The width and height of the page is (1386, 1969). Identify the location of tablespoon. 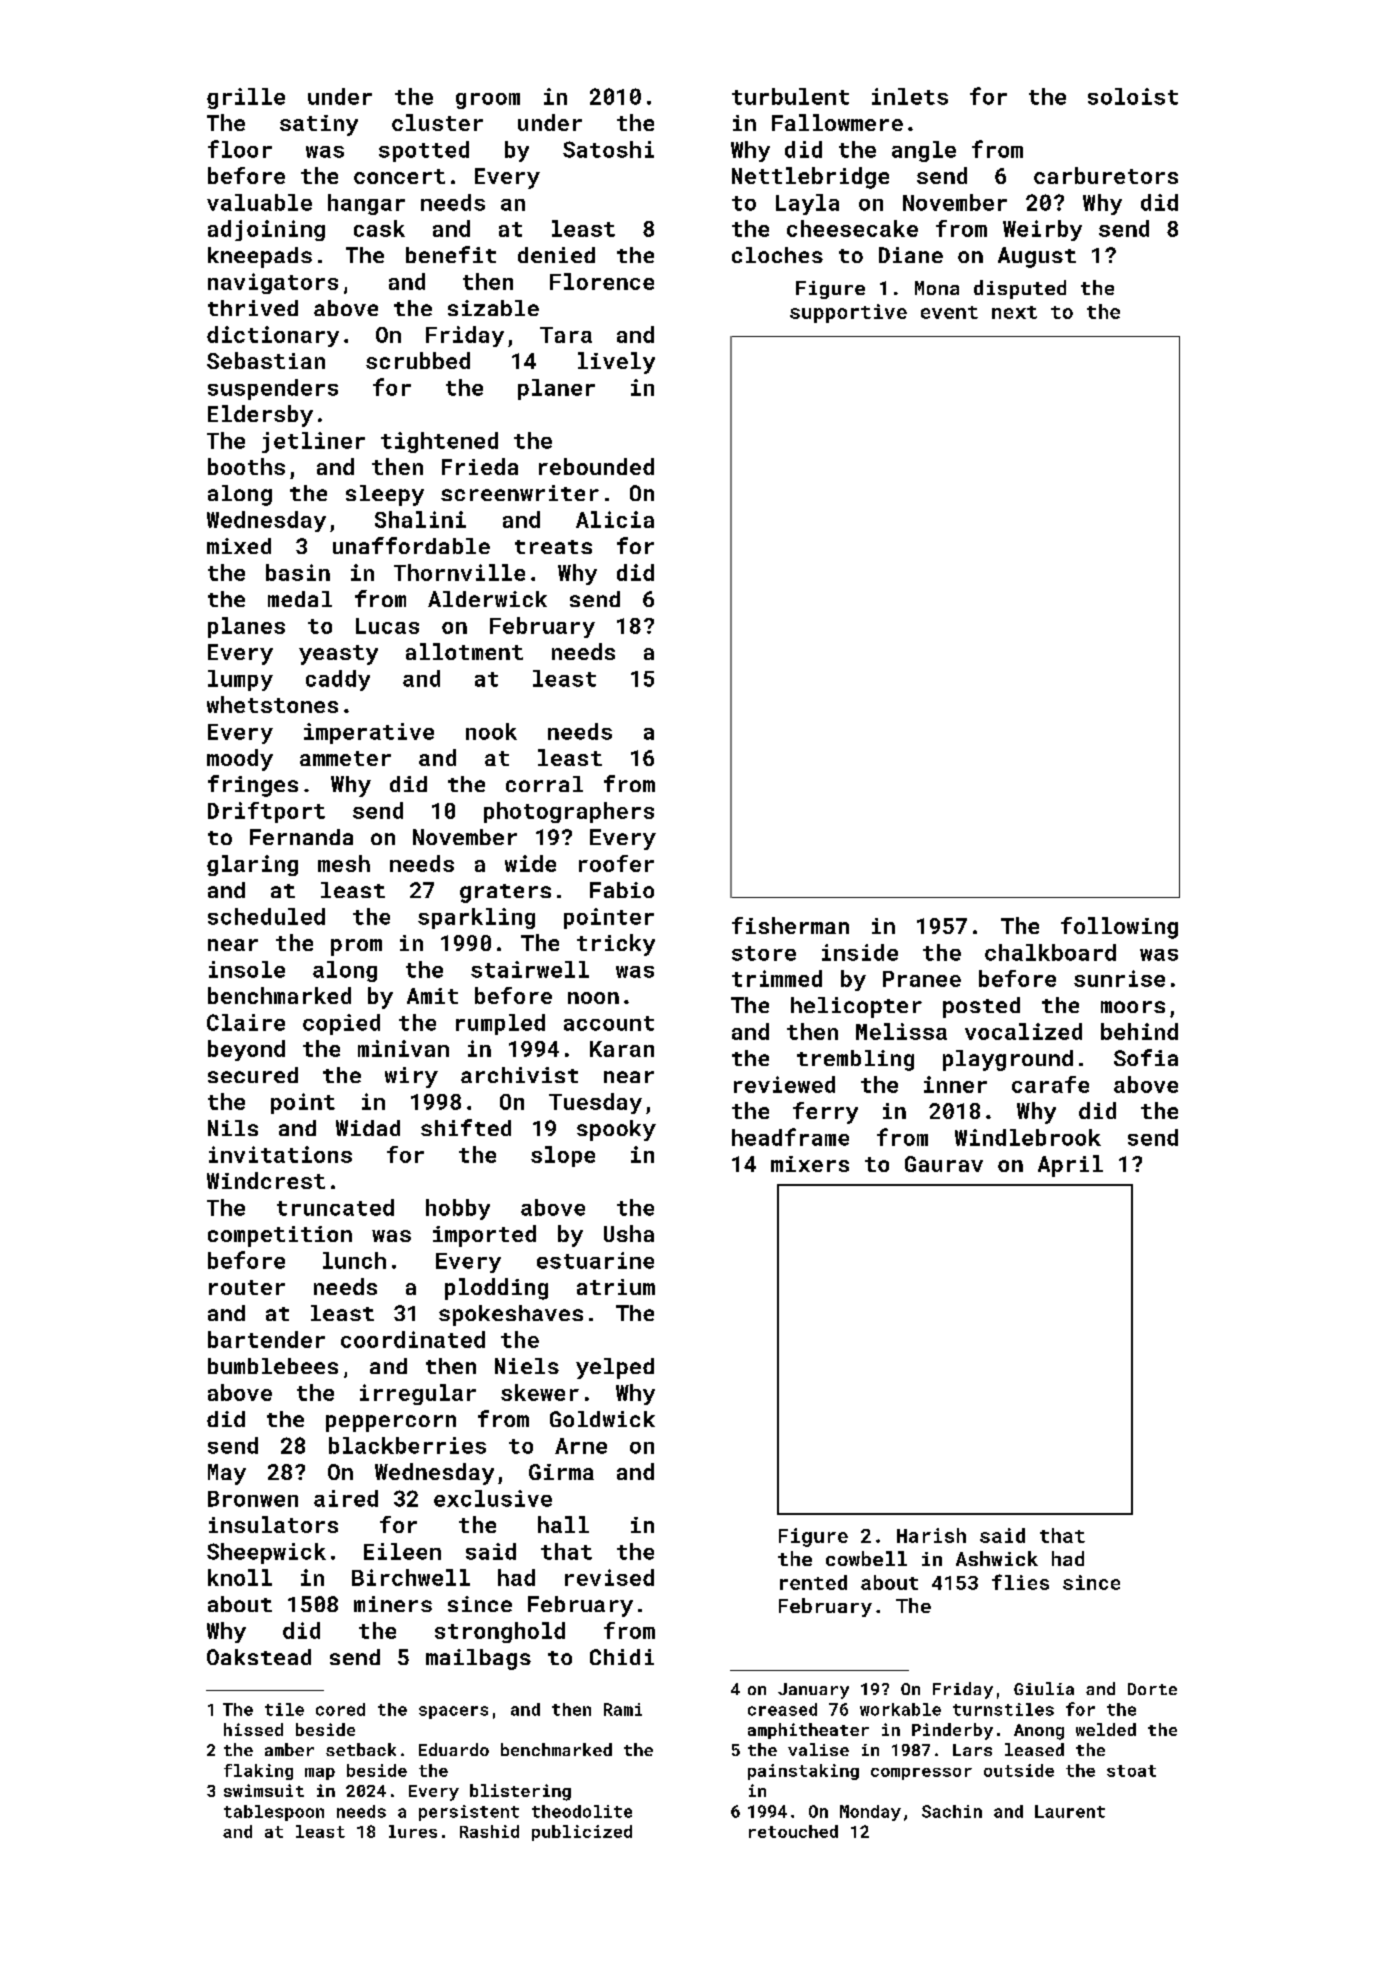
(274, 1813).
